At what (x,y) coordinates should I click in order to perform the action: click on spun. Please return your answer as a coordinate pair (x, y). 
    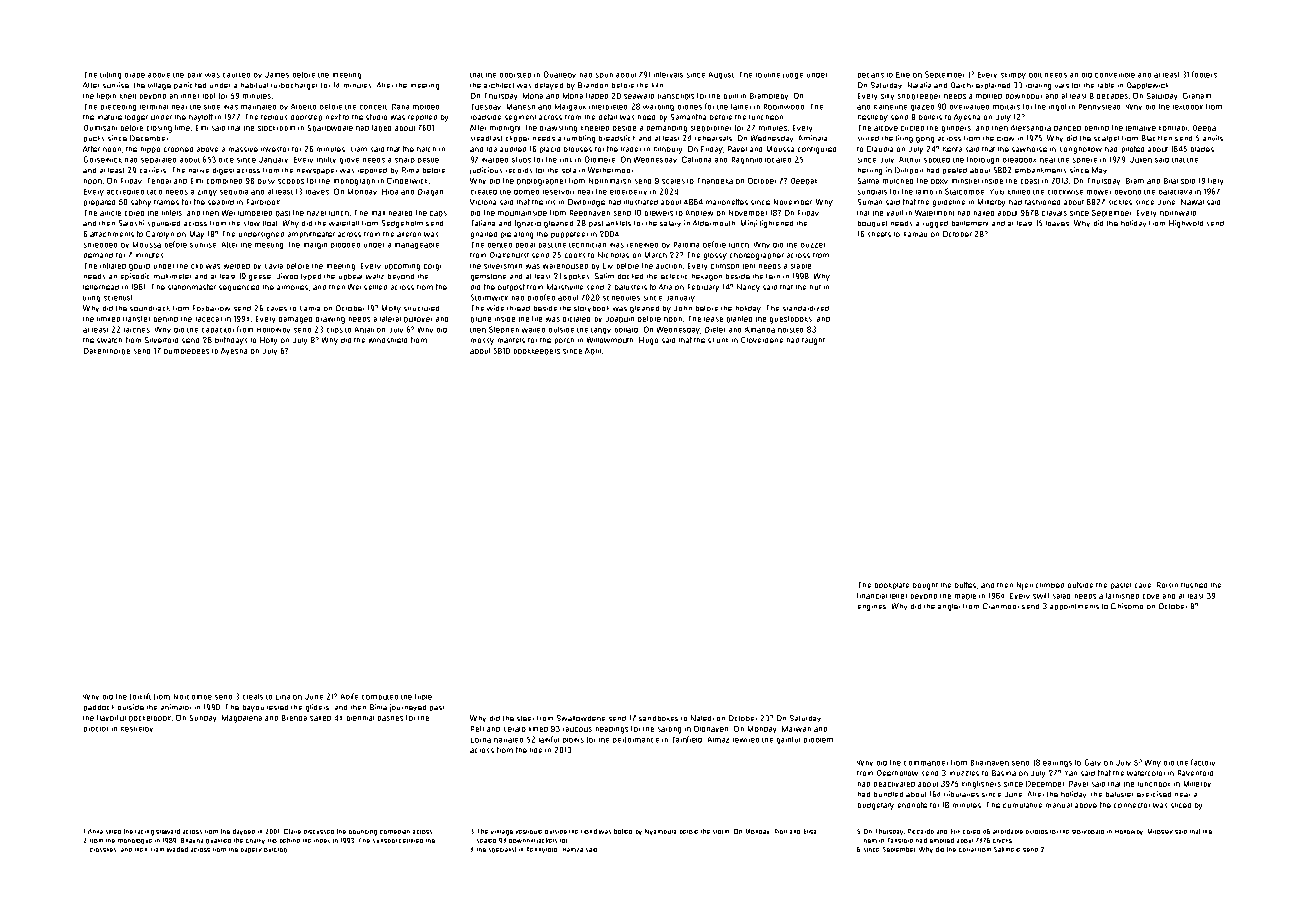
    Looking at the image, I should click on (604, 75).
